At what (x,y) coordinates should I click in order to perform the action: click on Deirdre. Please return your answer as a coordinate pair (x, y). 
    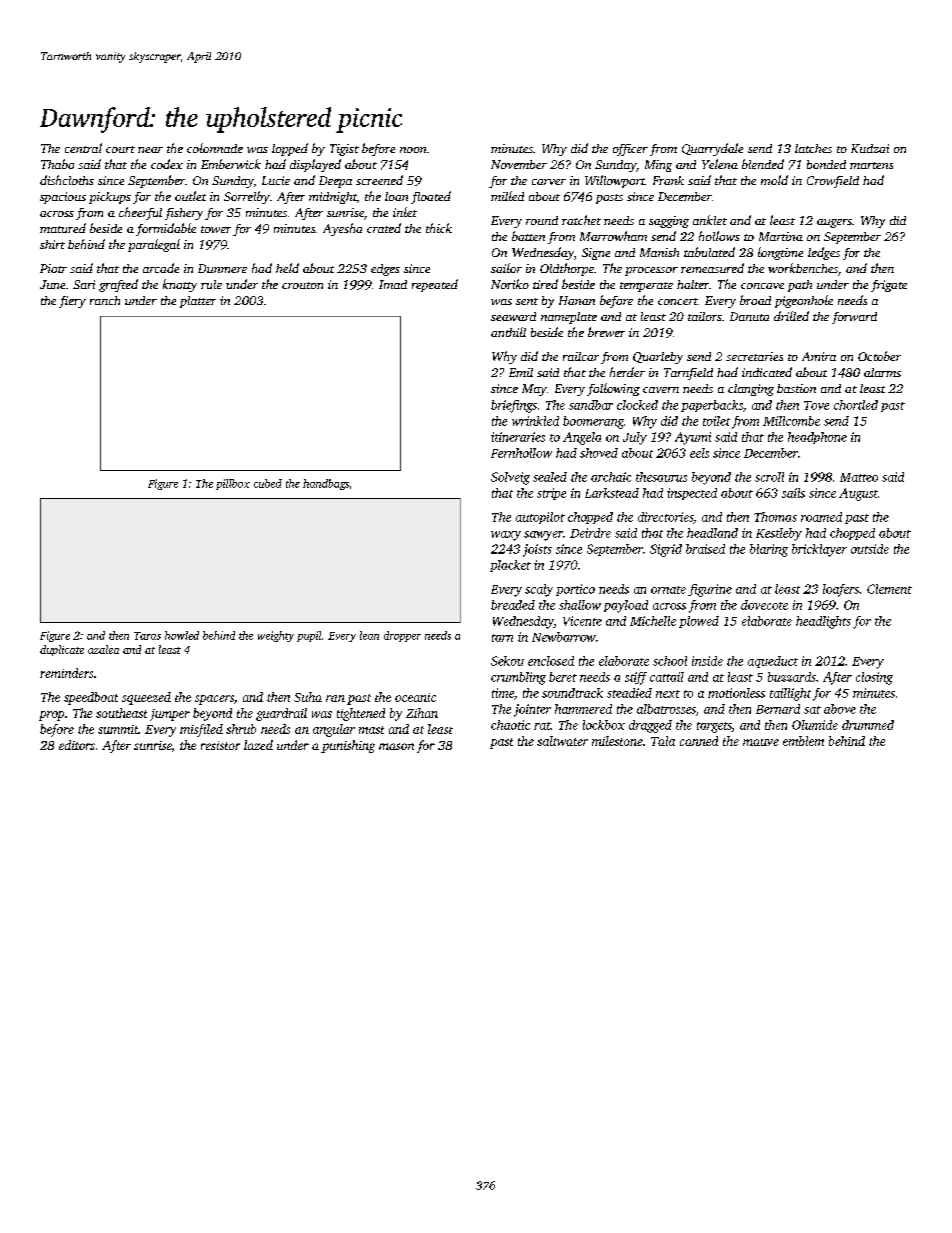
    Looking at the image, I should click on (590, 533).
